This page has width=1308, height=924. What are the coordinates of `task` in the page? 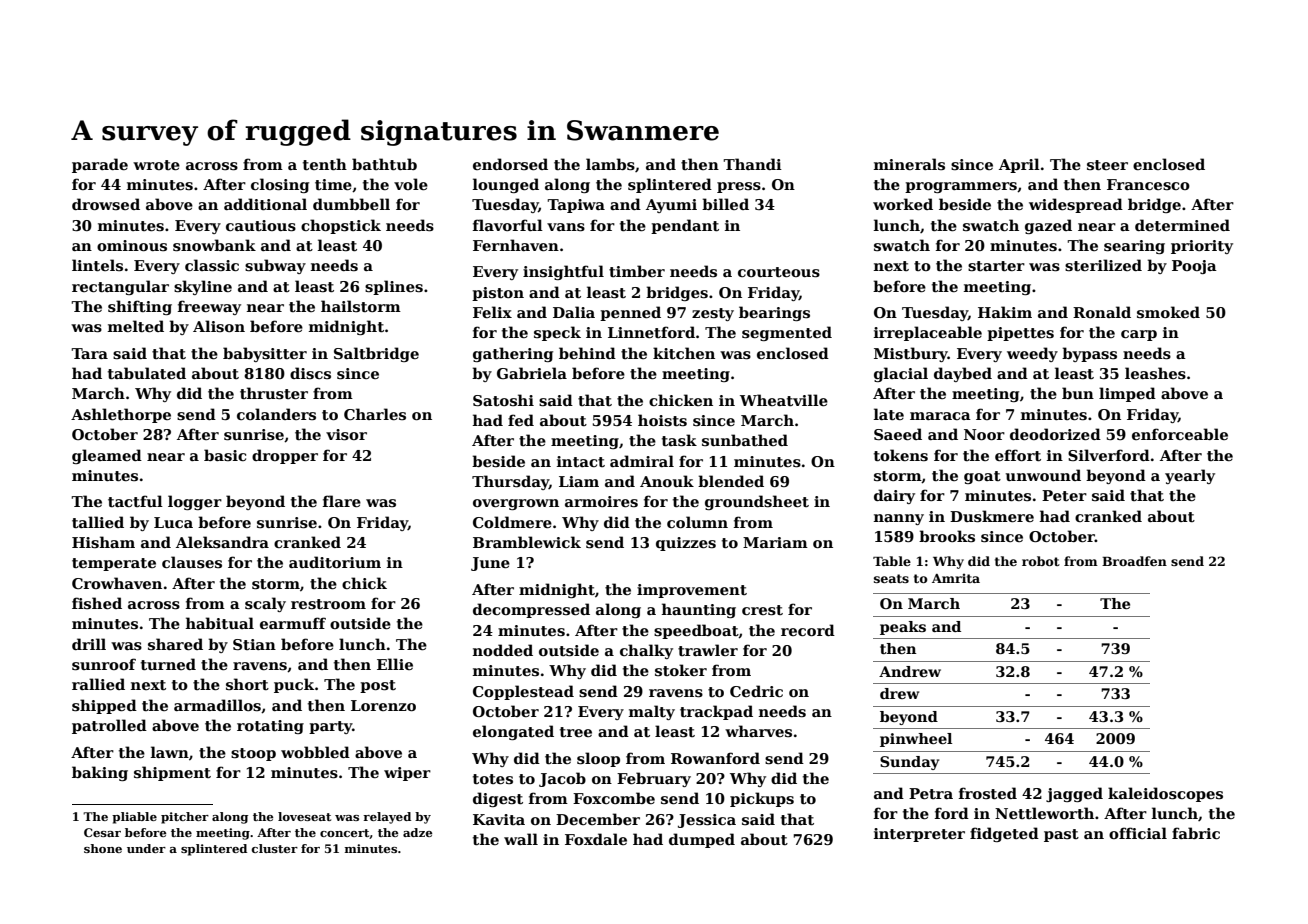 It's located at (679, 440).
